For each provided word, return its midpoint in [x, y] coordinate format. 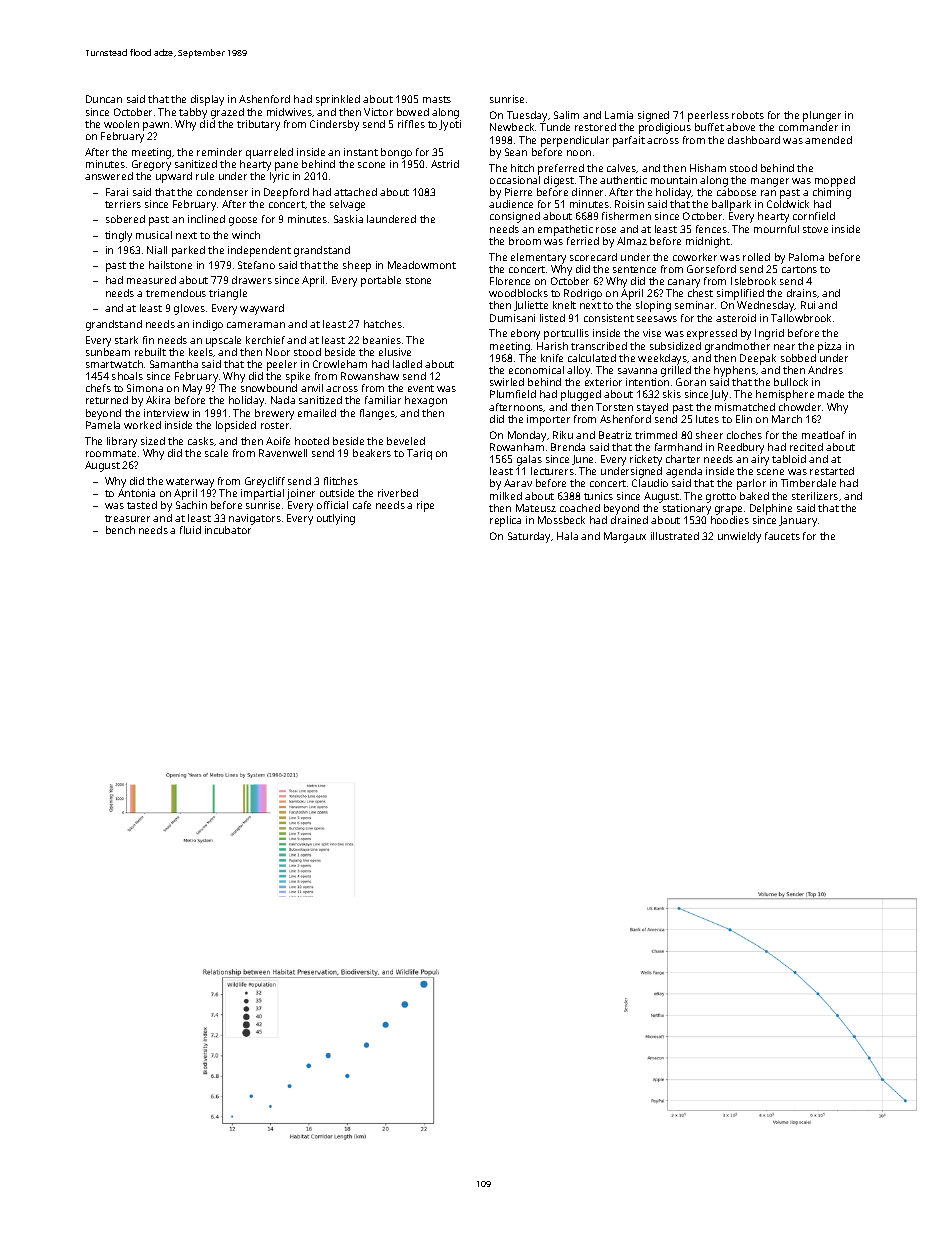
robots [748, 115]
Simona [145, 388]
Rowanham [517, 447]
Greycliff [265, 482]
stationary [687, 509]
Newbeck [512, 127]
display [207, 100]
